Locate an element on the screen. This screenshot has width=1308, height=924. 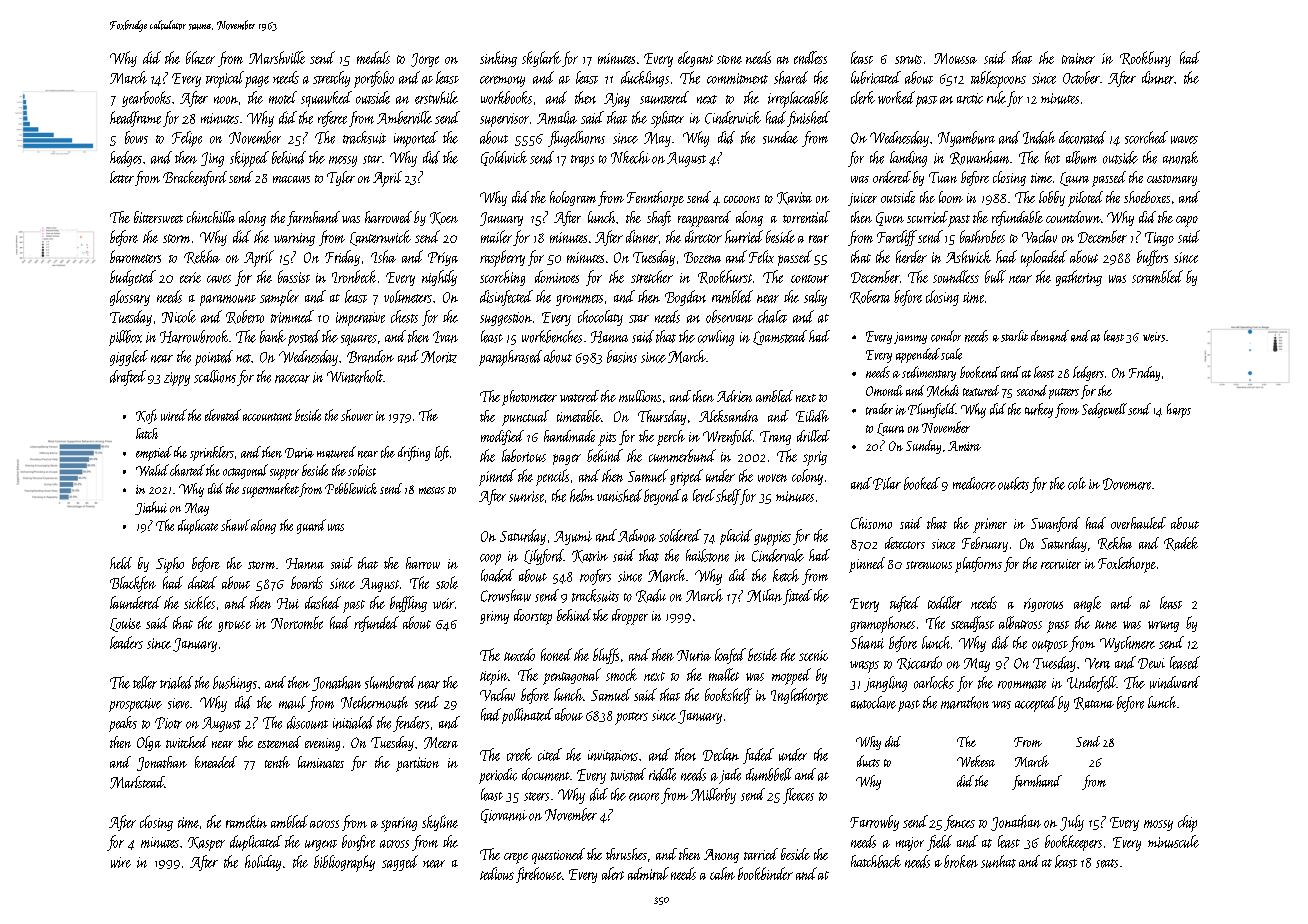
Rookbury is located at coordinates (1145, 59).
